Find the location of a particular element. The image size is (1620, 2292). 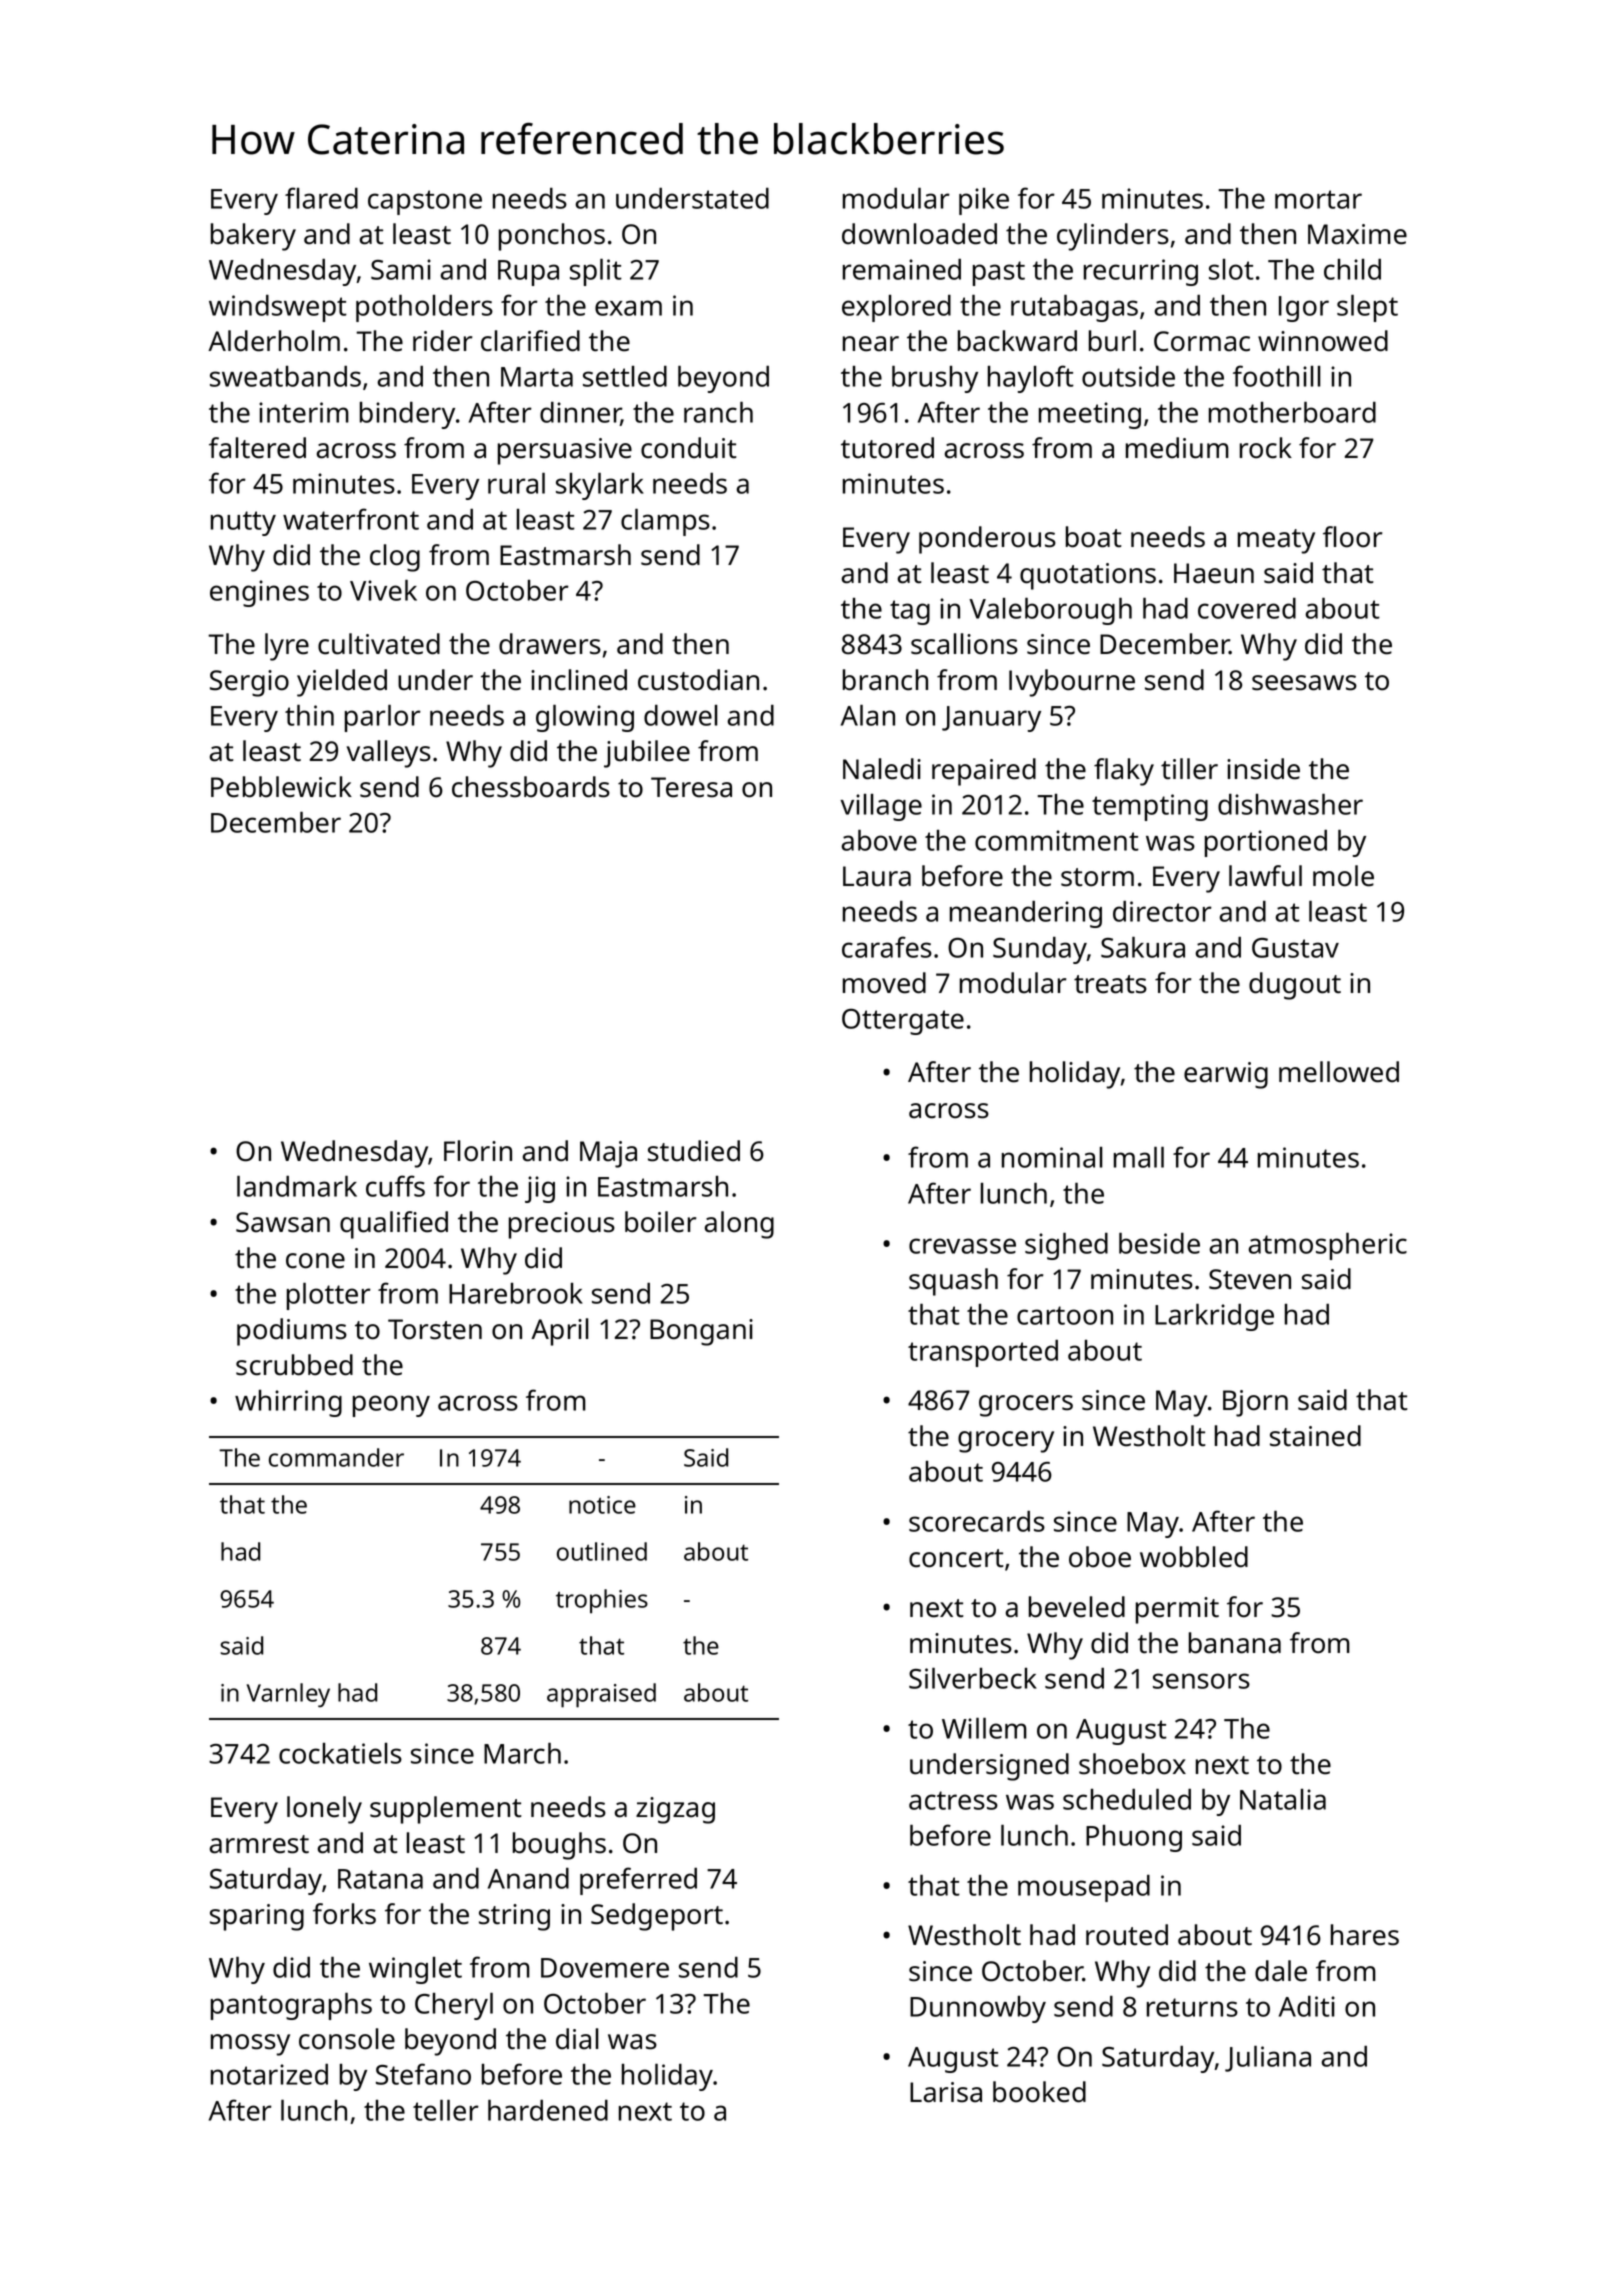

trophies is located at coordinates (602, 1601).
